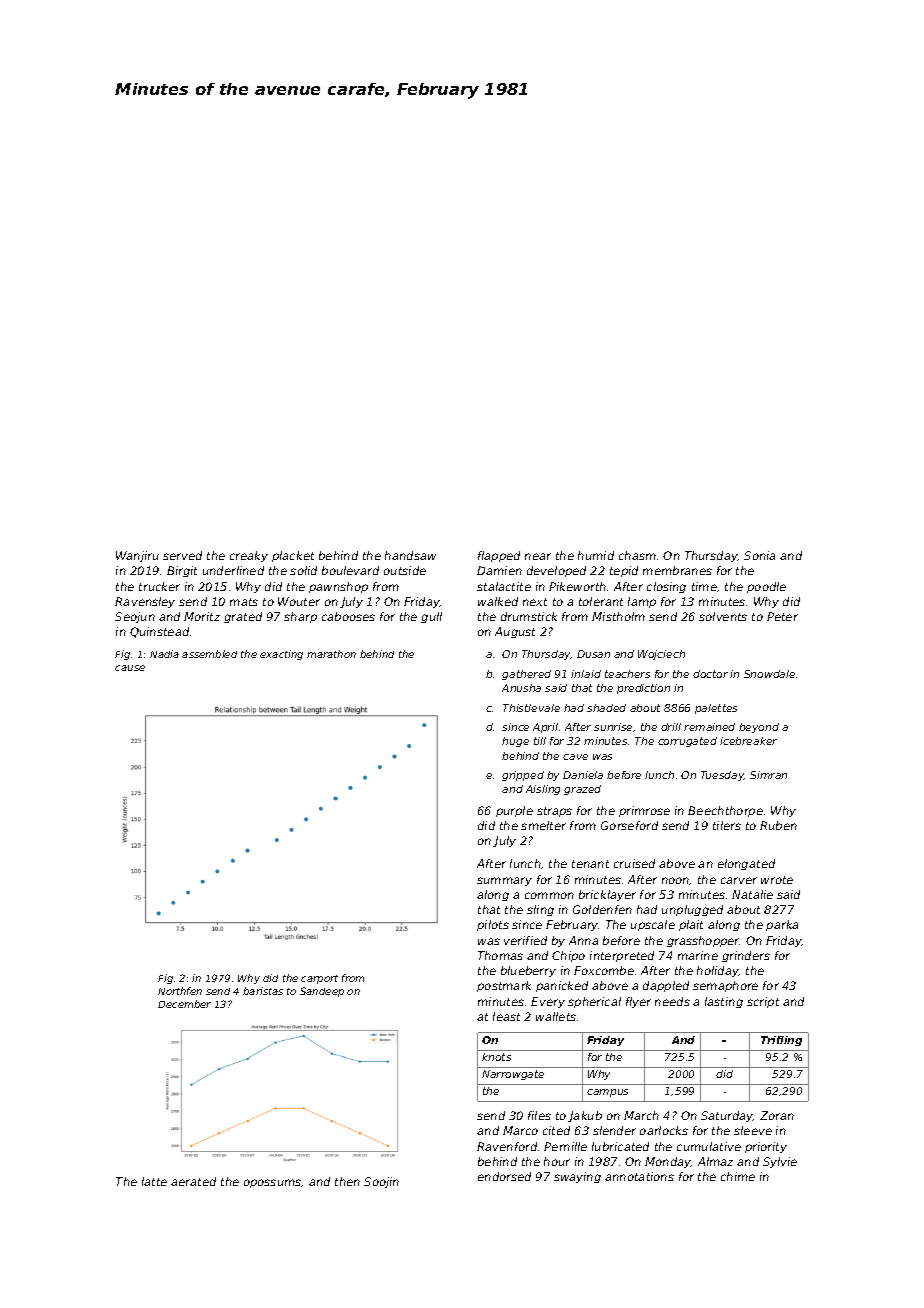  I want to click on upscale, so click(653, 925).
